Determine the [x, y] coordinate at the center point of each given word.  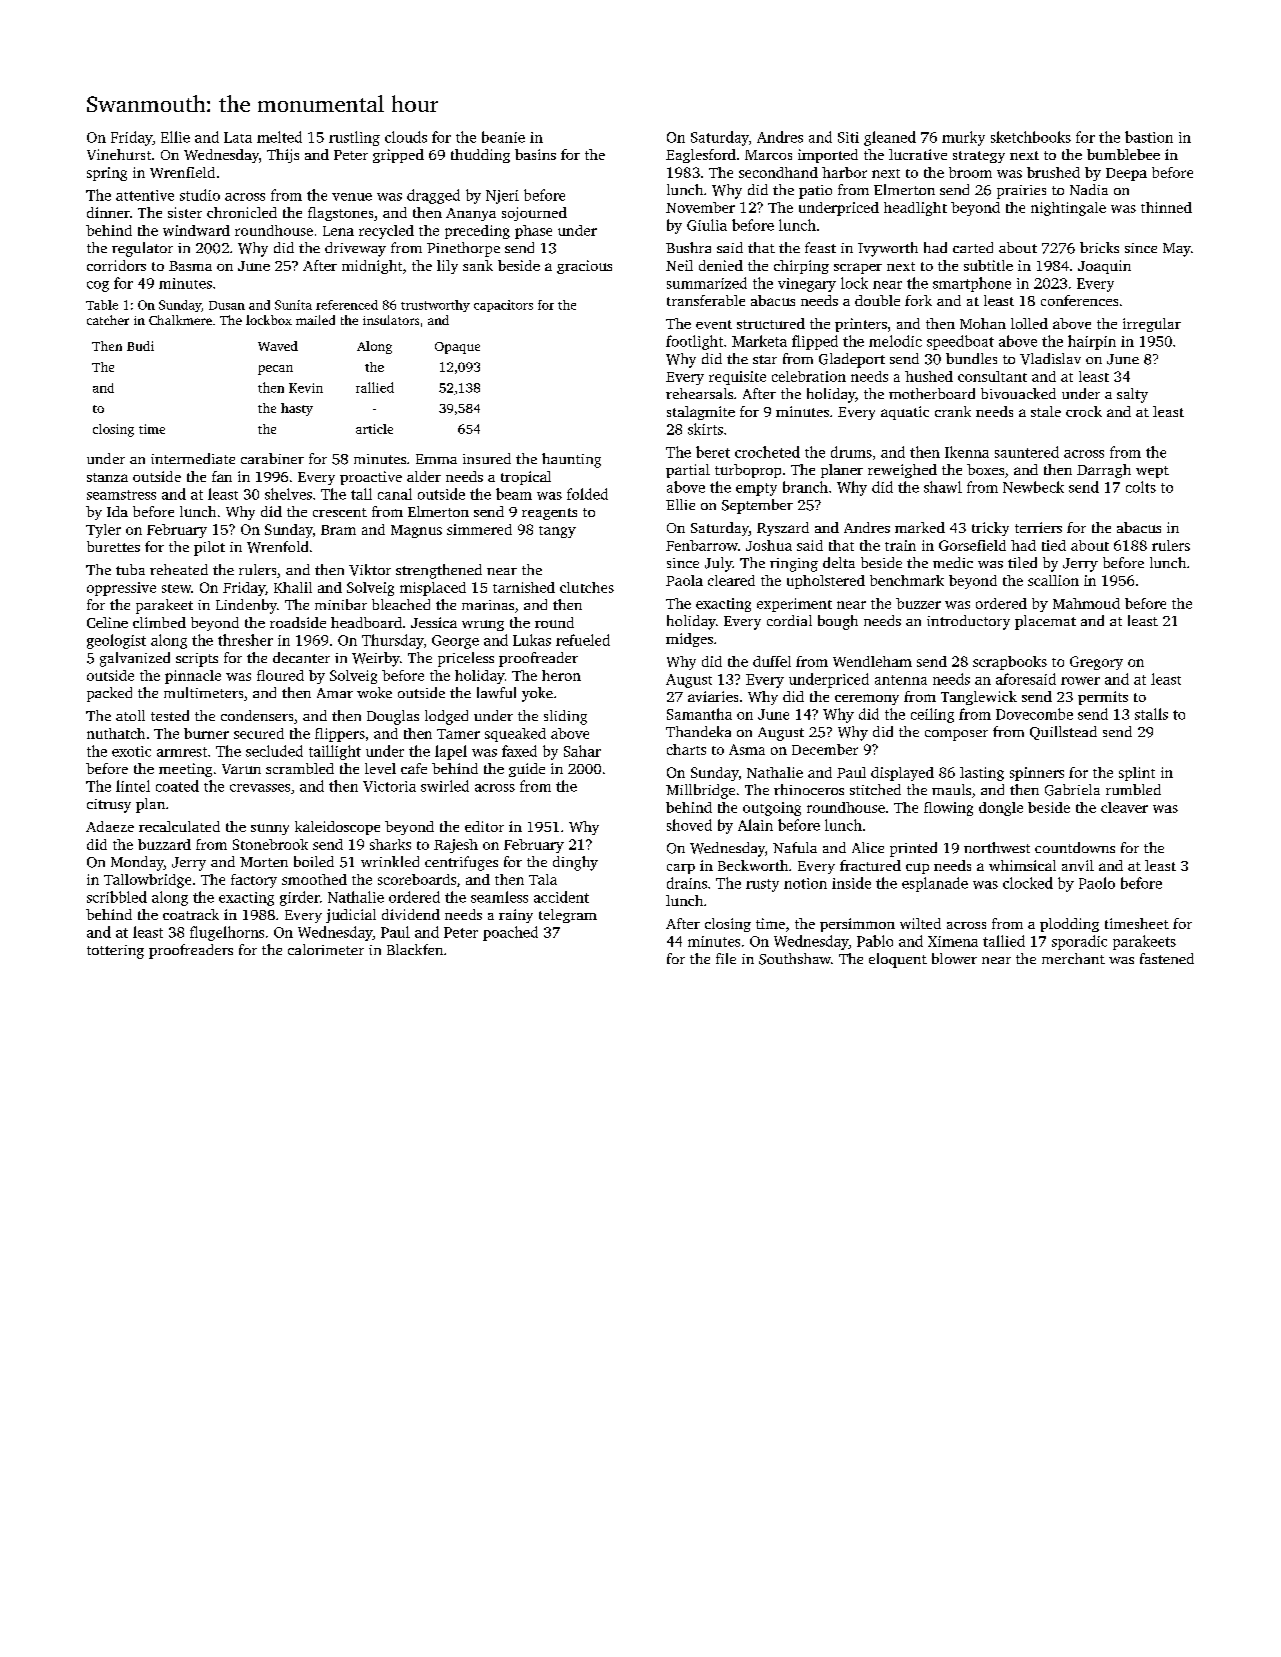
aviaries [713, 696]
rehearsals [699, 393]
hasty [297, 409]
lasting [982, 774]
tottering [115, 952]
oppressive [121, 589]
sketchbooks [1031, 137]
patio [815, 192]
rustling [354, 138]
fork [918, 300]
